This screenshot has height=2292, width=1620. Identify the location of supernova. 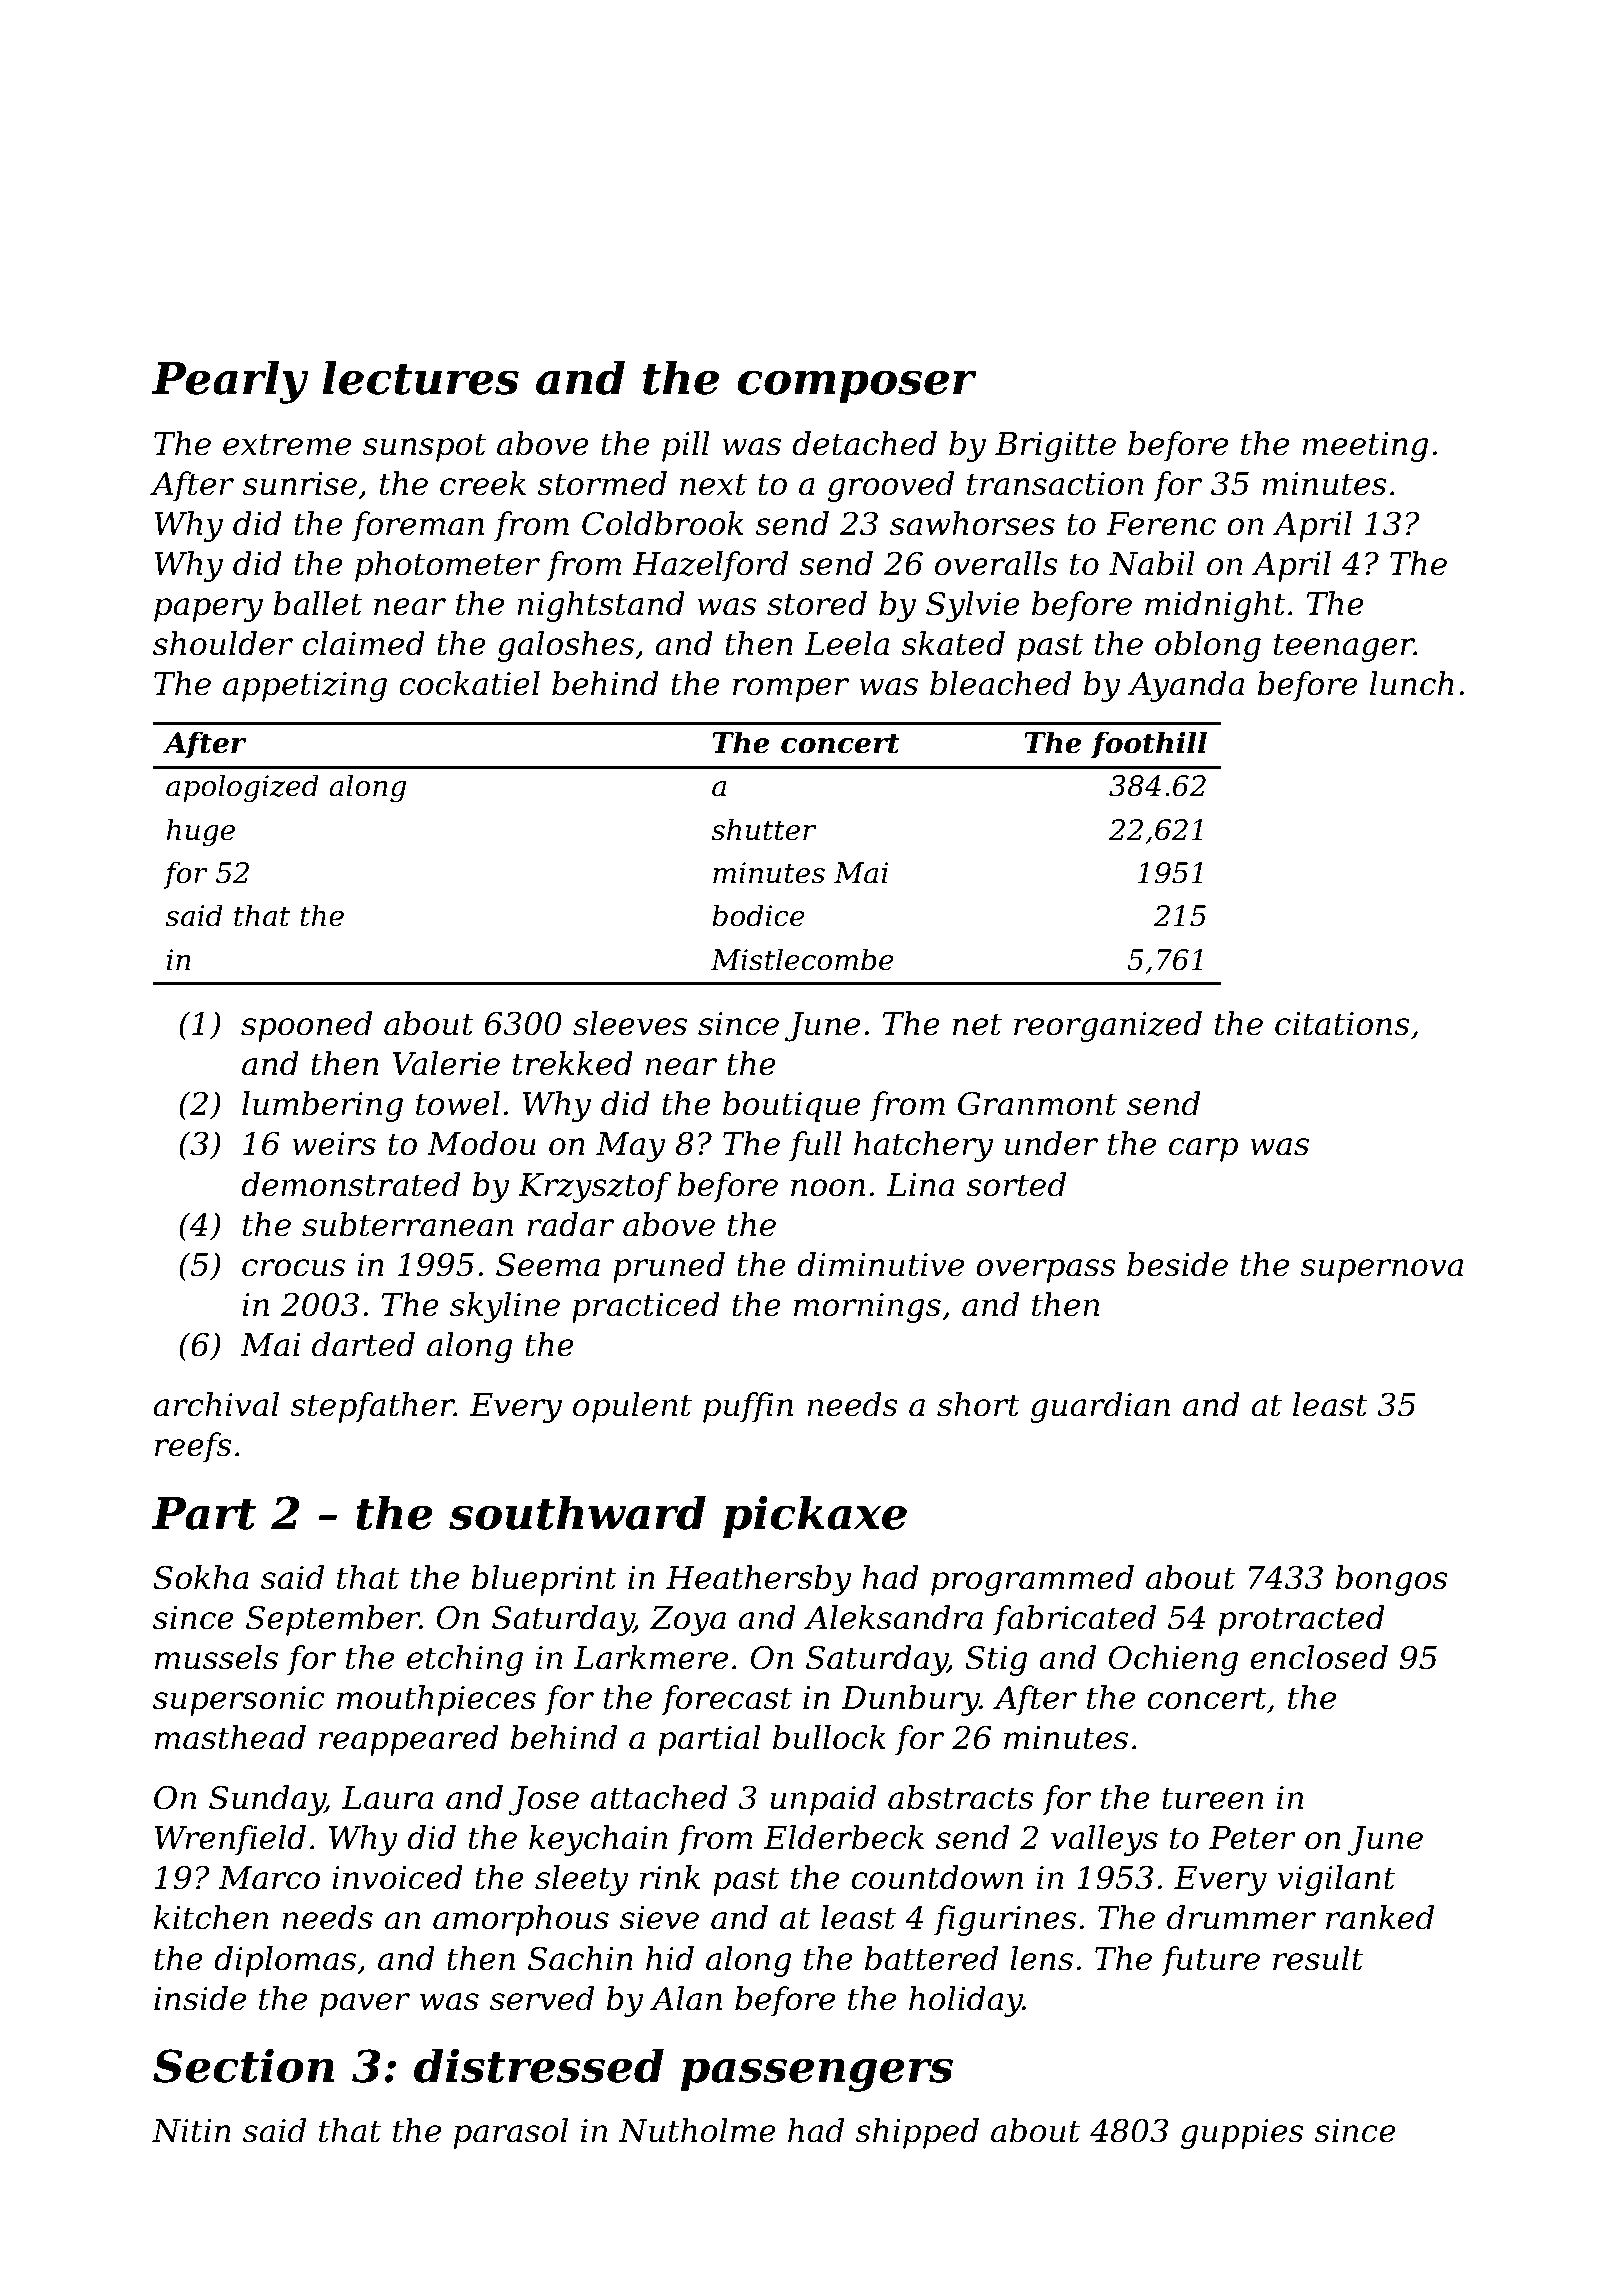
(1381, 1271).
